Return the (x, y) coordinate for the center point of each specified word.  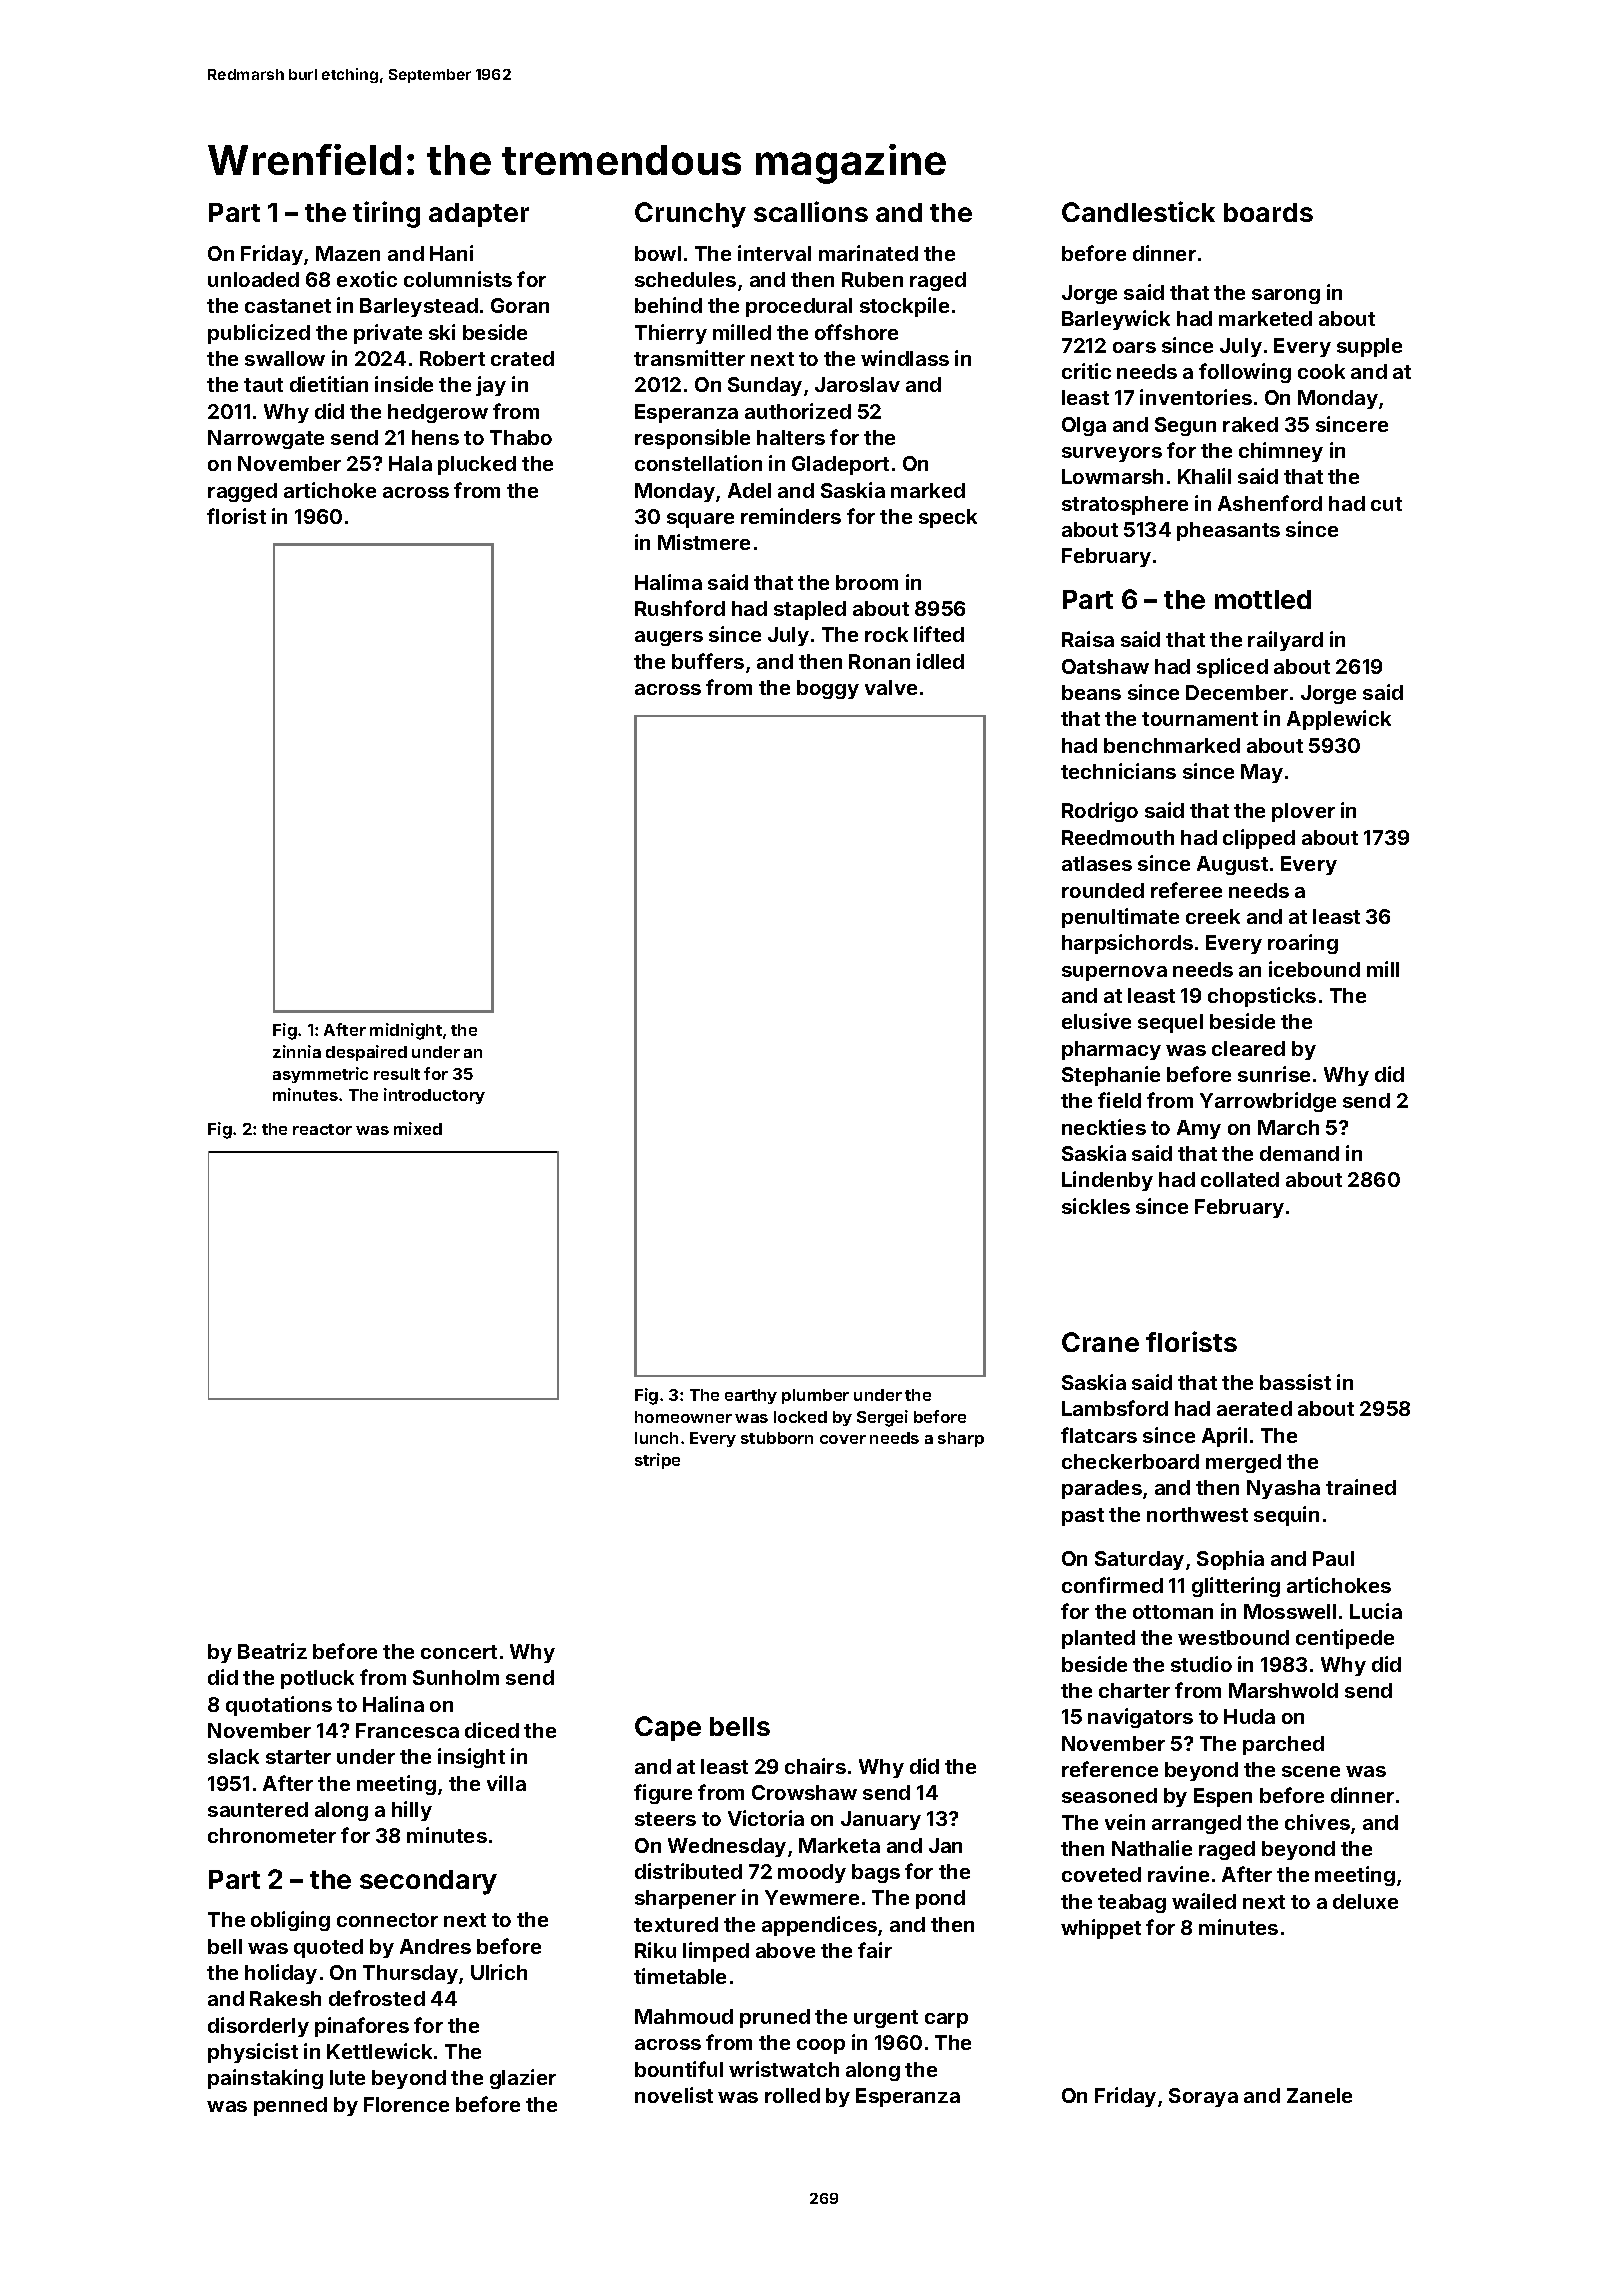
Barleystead (419, 307)
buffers (708, 661)
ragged (242, 492)
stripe (657, 1461)
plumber (815, 1396)
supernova (1114, 973)
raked (1250, 424)
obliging (290, 1921)
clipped (1259, 839)
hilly (412, 1811)
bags (876, 1873)
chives (1317, 1822)
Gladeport (840, 465)
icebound (1314, 969)
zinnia (297, 1051)
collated (1240, 1179)
